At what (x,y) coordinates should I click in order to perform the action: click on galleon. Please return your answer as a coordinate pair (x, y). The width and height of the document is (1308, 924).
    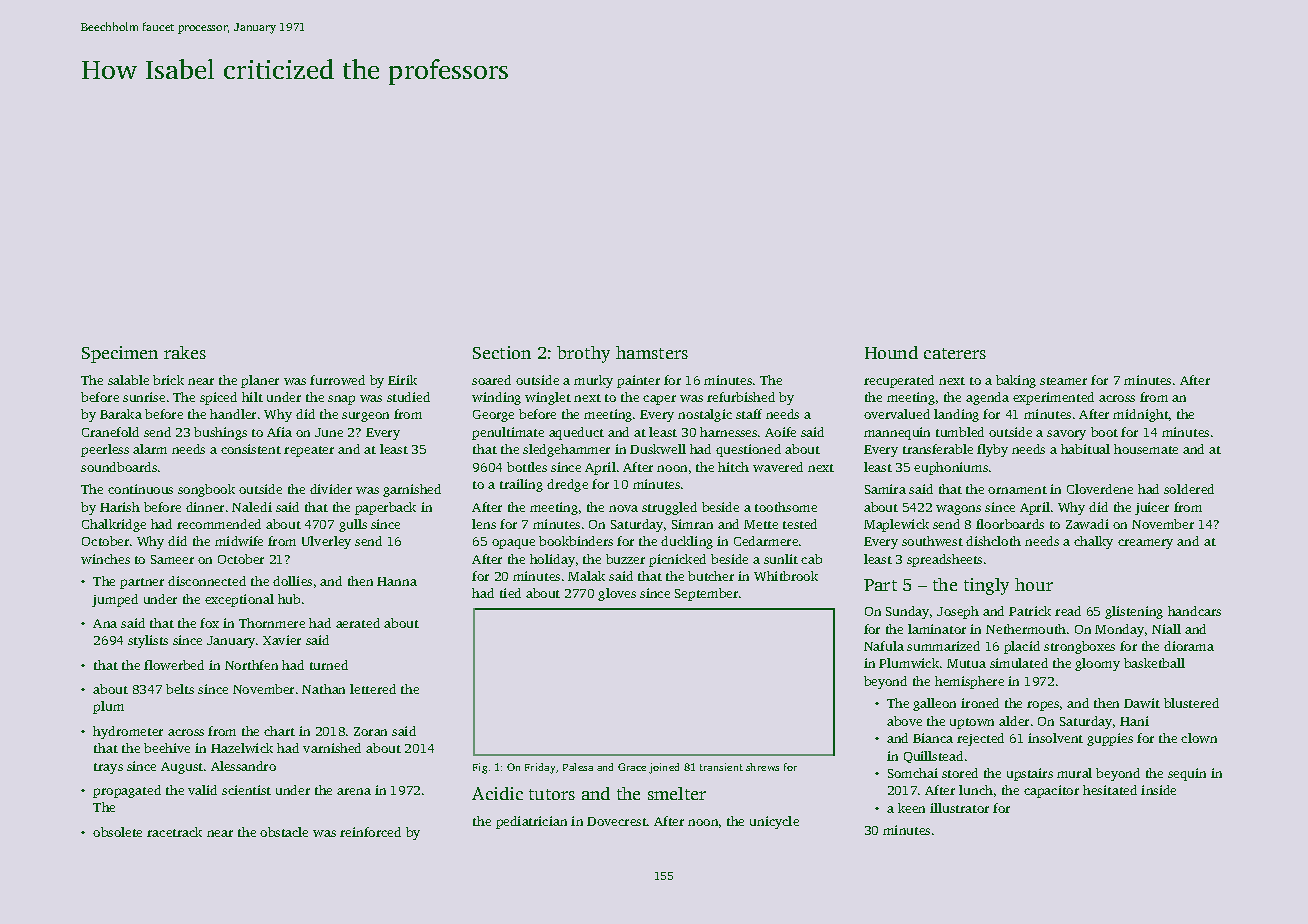
    Looking at the image, I should click on (934, 704).
